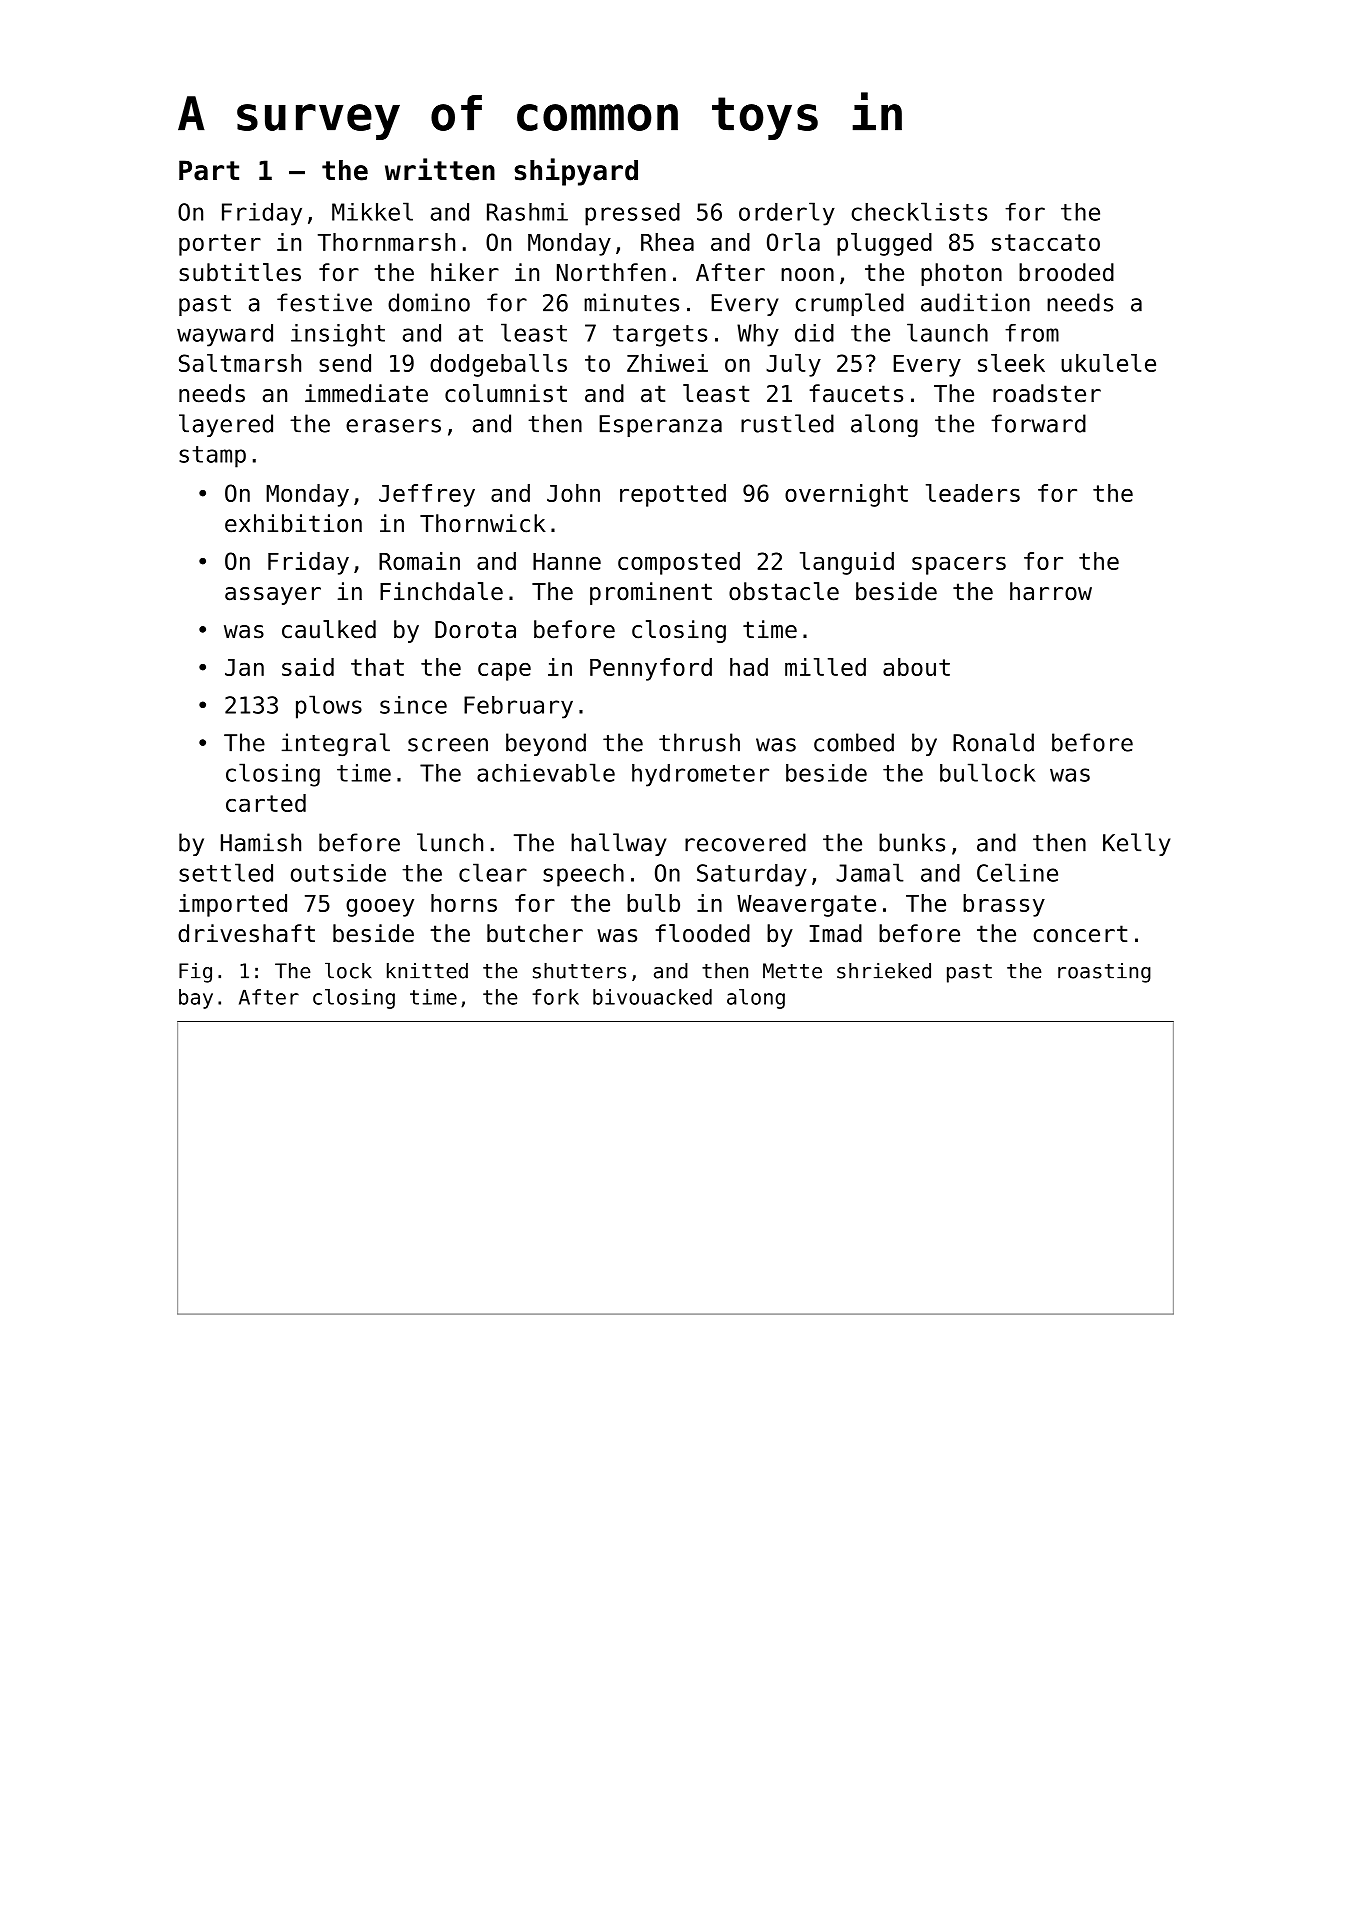 Image resolution: width=1351 pixels, height=1911 pixels. What do you see at coordinates (651, 669) in the screenshot?
I see `Pennyford` at bounding box center [651, 669].
